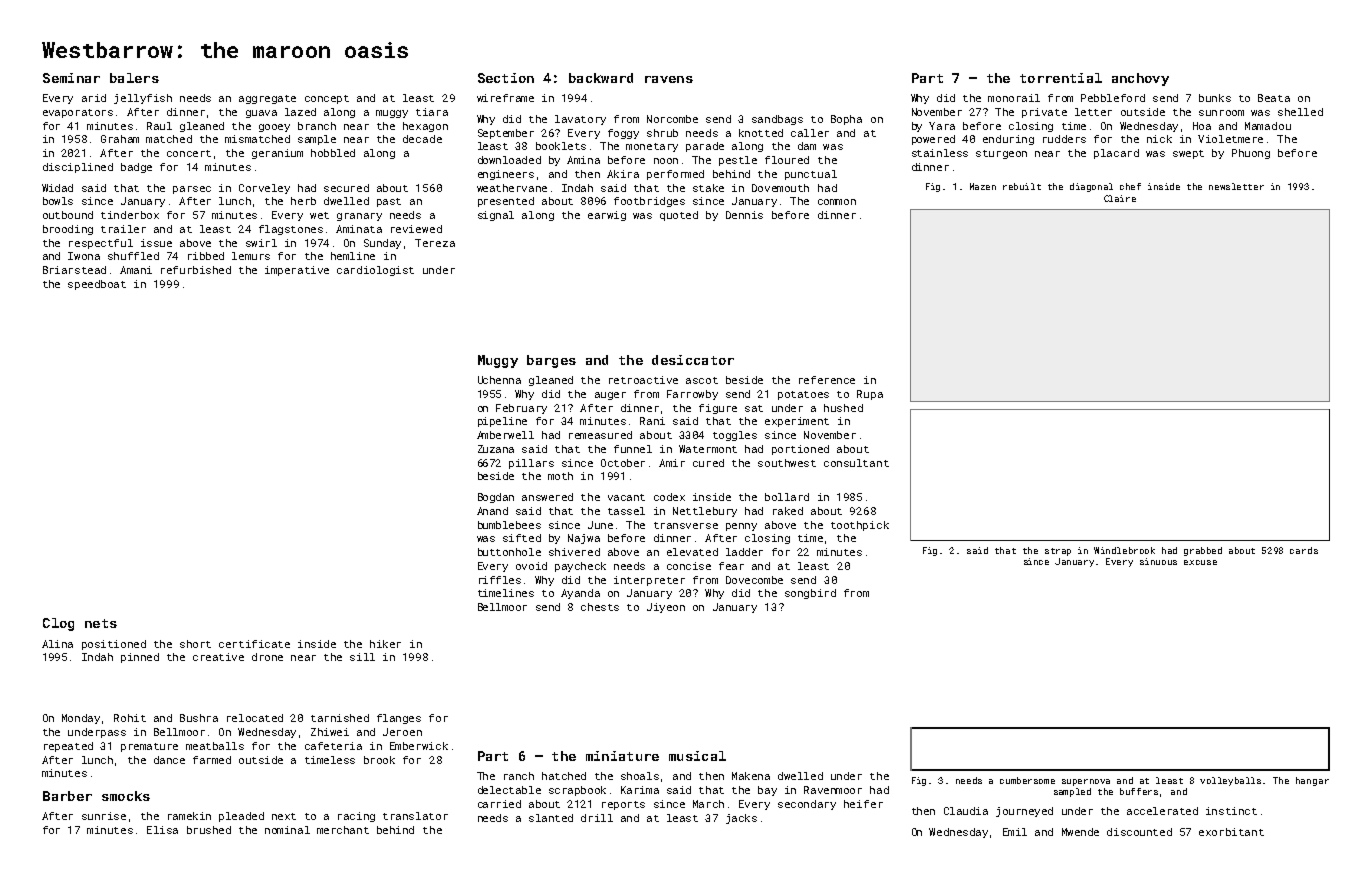 The width and height of the screenshot is (1372, 887). I want to click on Mamadou, so click(1268, 126).
